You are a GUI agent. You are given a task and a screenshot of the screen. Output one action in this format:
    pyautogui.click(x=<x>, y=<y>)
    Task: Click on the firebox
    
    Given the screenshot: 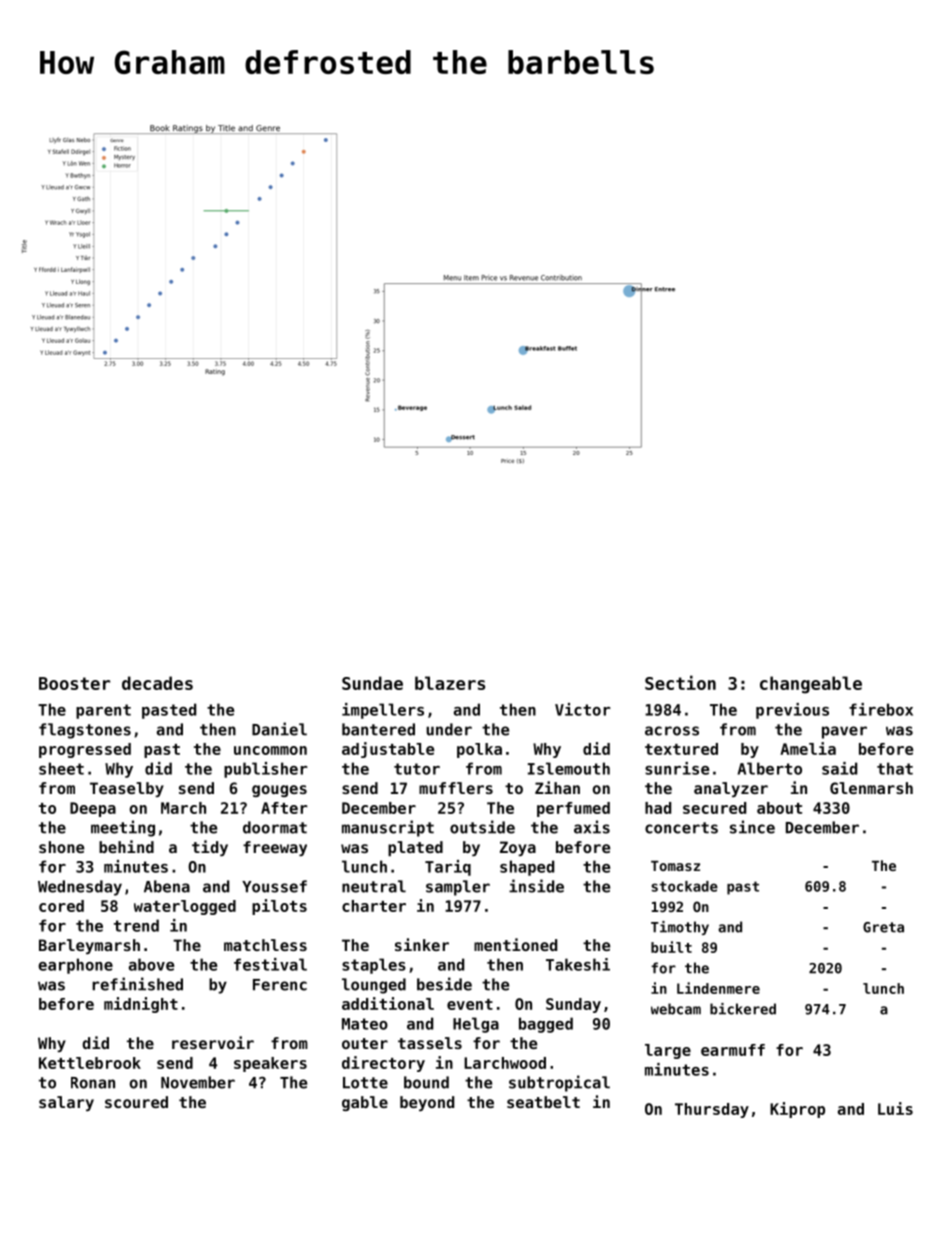 What is the action you would take?
    pyautogui.click(x=881, y=709)
